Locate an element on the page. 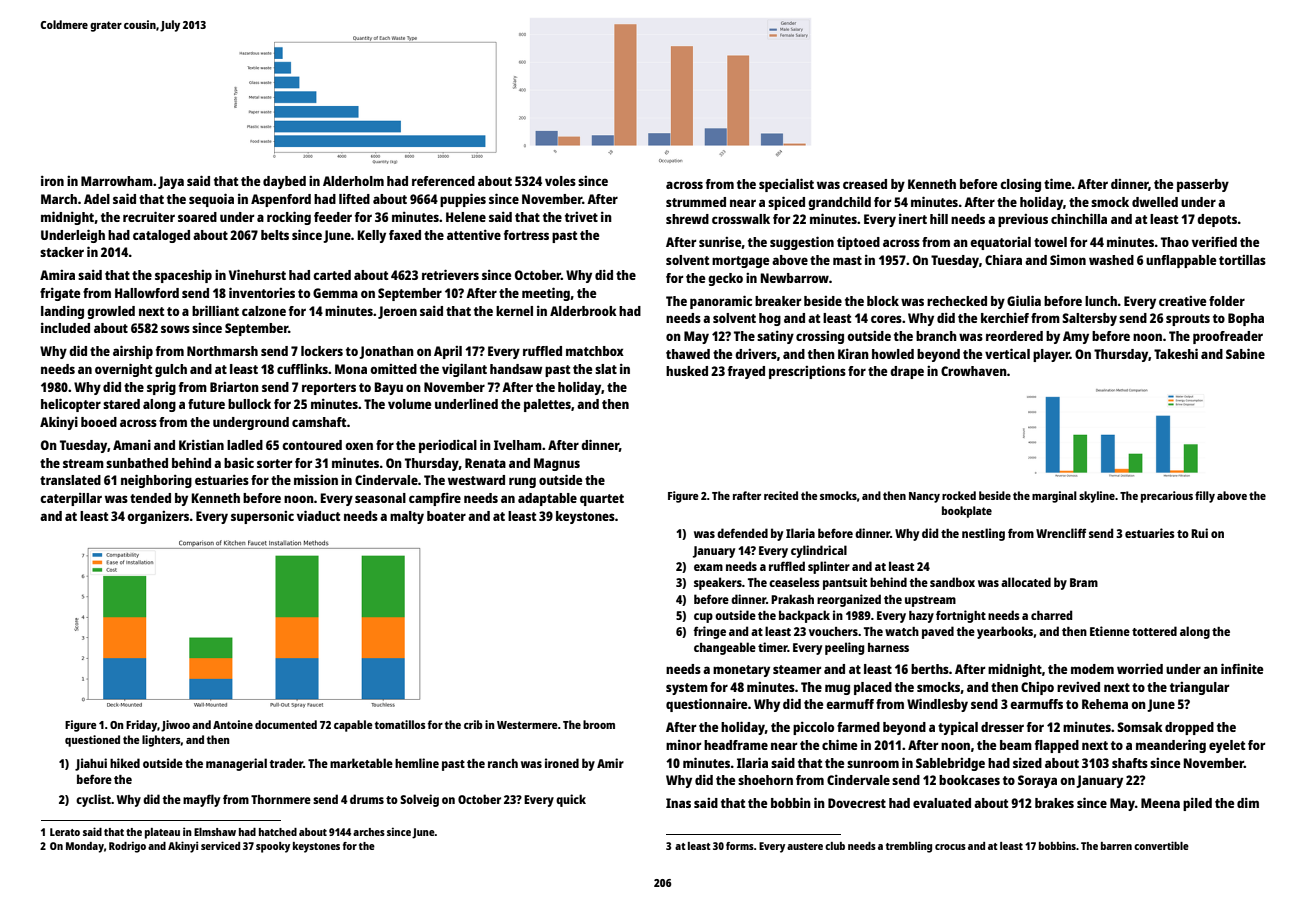 This document has width=1308, height=924. voles is located at coordinates (560, 181).
